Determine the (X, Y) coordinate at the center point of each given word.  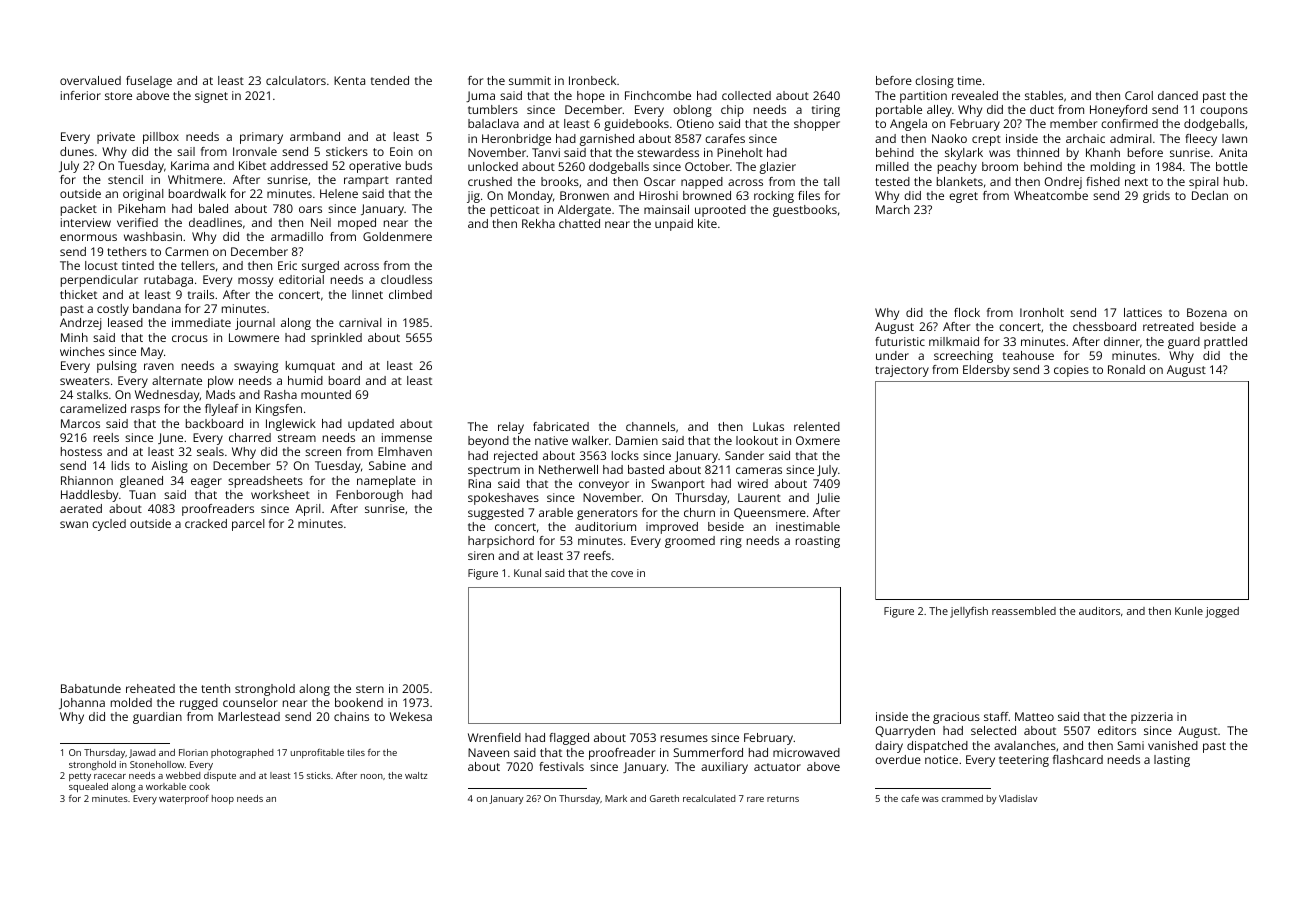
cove (622, 574)
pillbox (161, 138)
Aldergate (584, 211)
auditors (1099, 611)
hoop (223, 799)
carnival (360, 322)
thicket (78, 294)
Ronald (1126, 369)
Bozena (1207, 312)
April (308, 510)
